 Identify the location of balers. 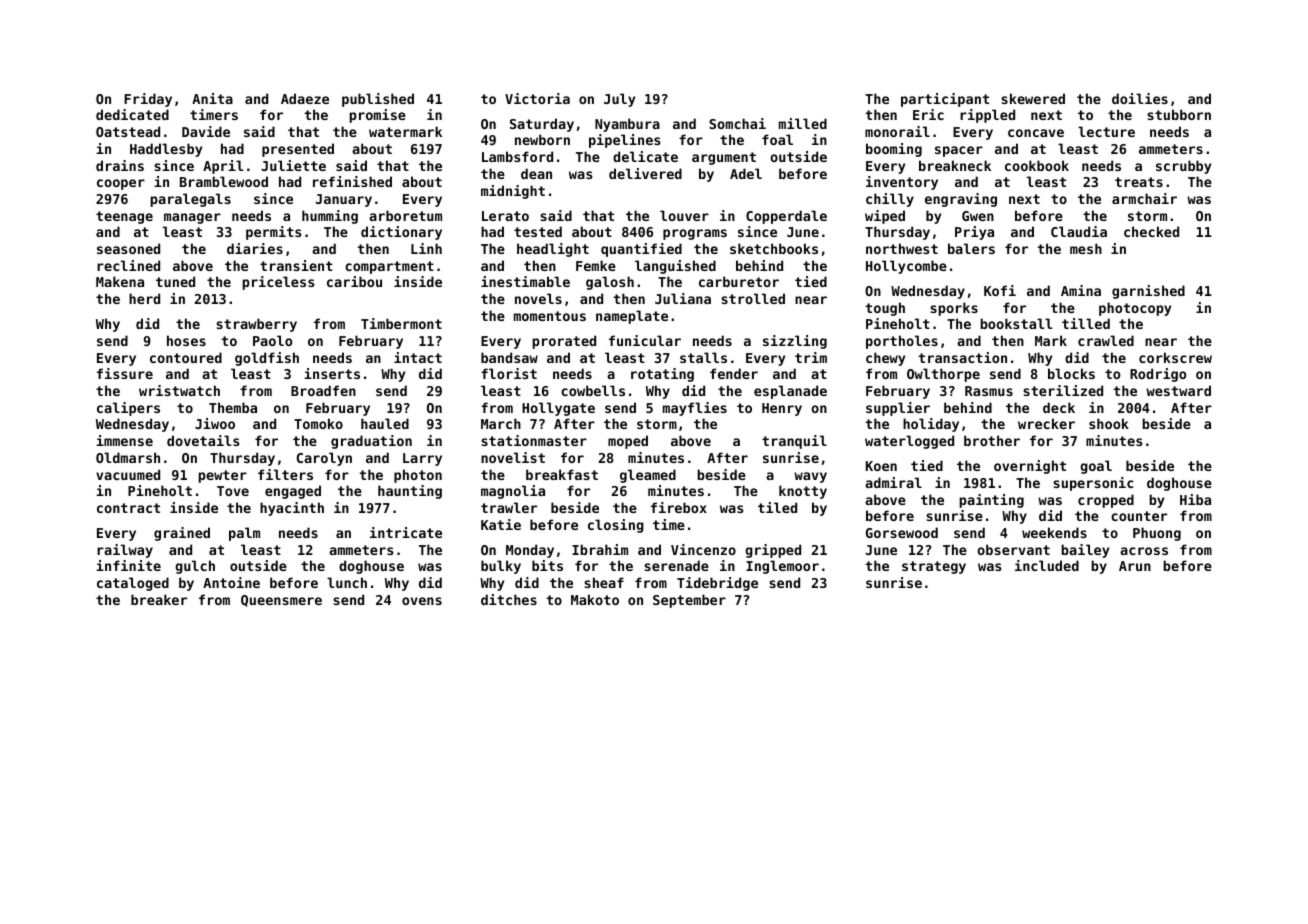
(971, 248).
